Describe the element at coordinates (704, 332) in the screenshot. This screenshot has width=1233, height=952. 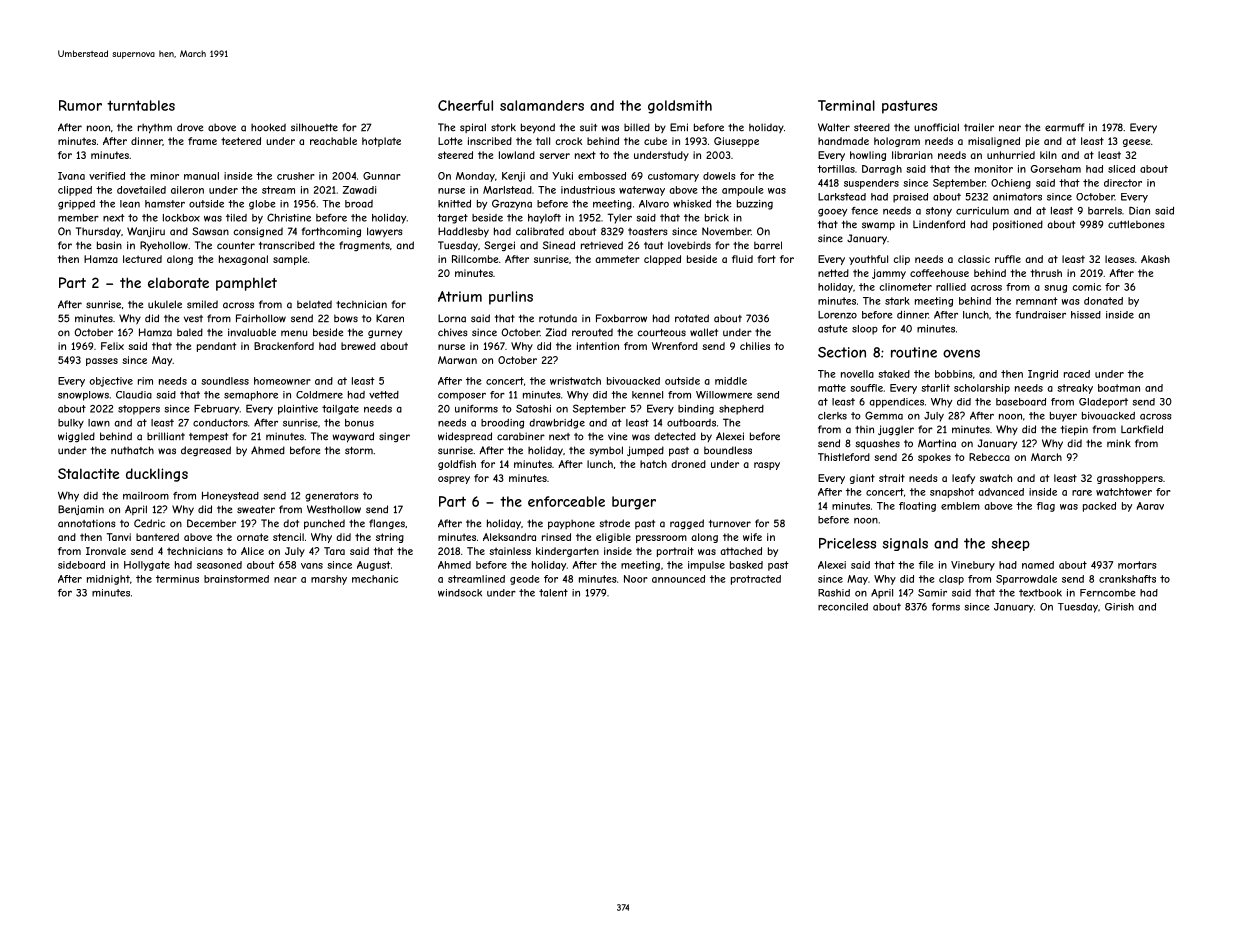
I see `wallet` at that location.
